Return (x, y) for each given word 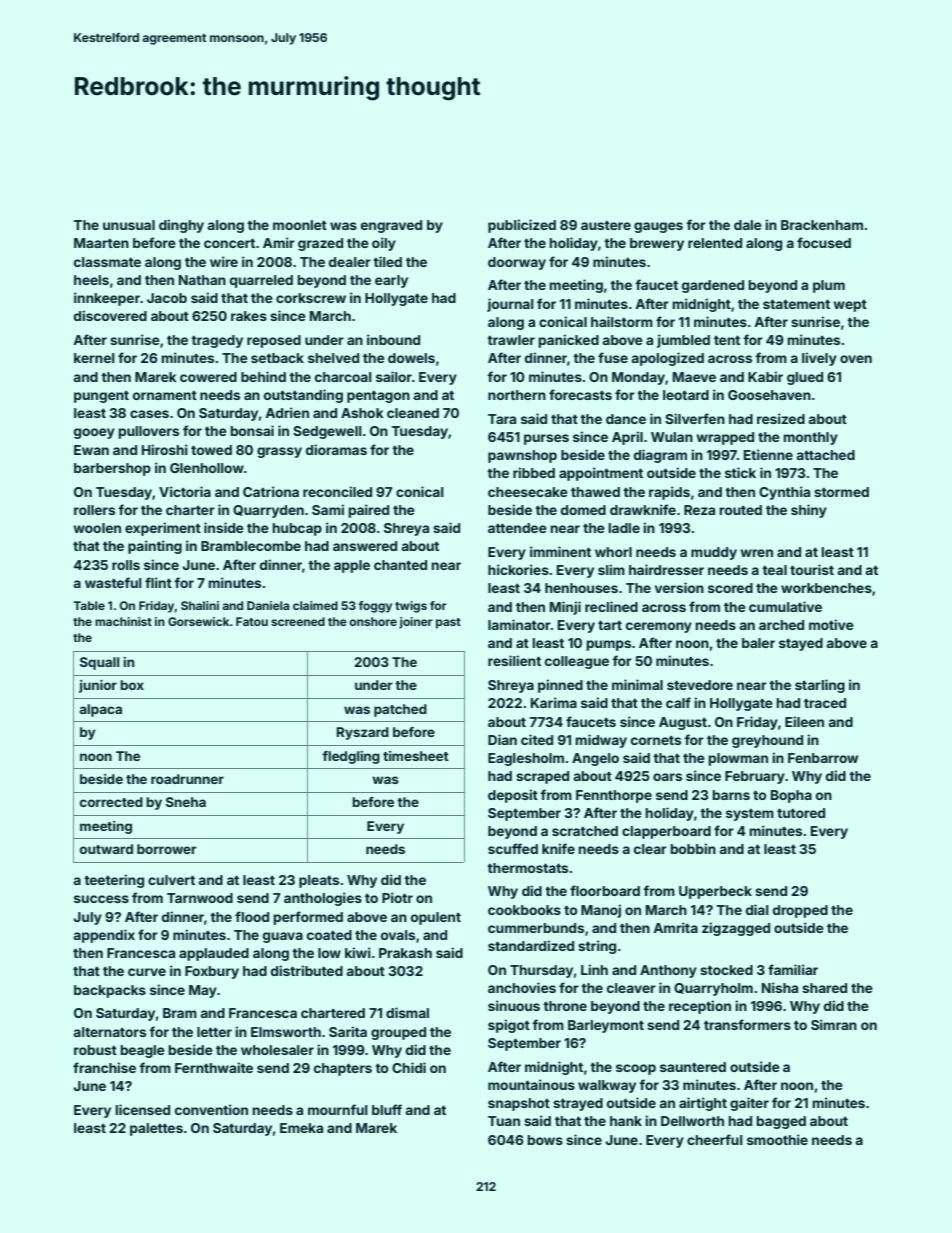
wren (756, 553)
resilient (514, 660)
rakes (249, 316)
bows (545, 1140)
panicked (568, 341)
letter (214, 1032)
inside (224, 527)
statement (796, 304)
